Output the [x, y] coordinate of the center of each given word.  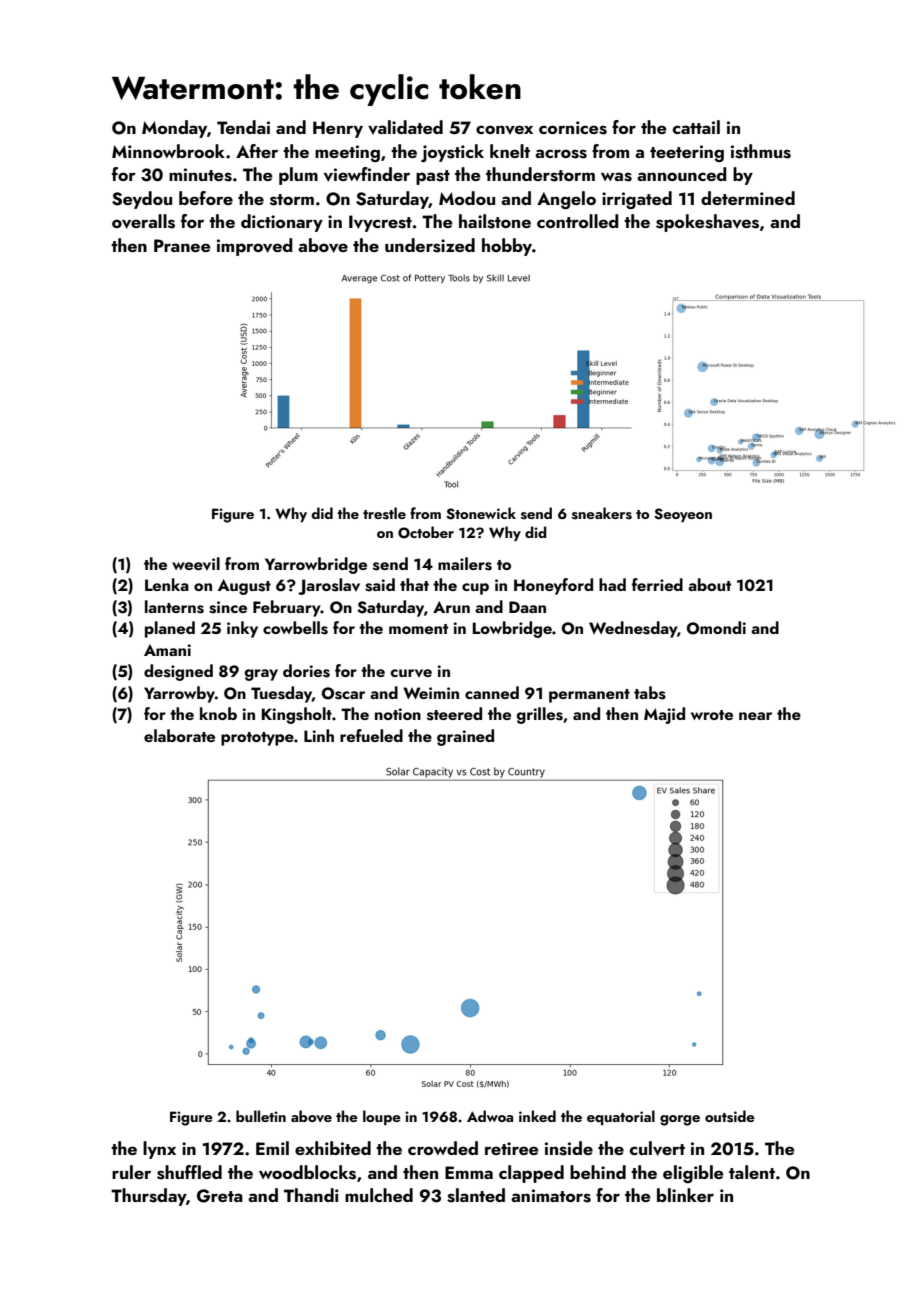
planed [170, 629]
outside [730, 1116]
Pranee [182, 245]
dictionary [282, 223]
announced [682, 174]
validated [405, 127]
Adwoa [490, 1116]
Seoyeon [683, 515]
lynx [159, 1150]
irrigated [637, 200]
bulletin [261, 1116]
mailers [465, 564]
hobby [507, 247]
